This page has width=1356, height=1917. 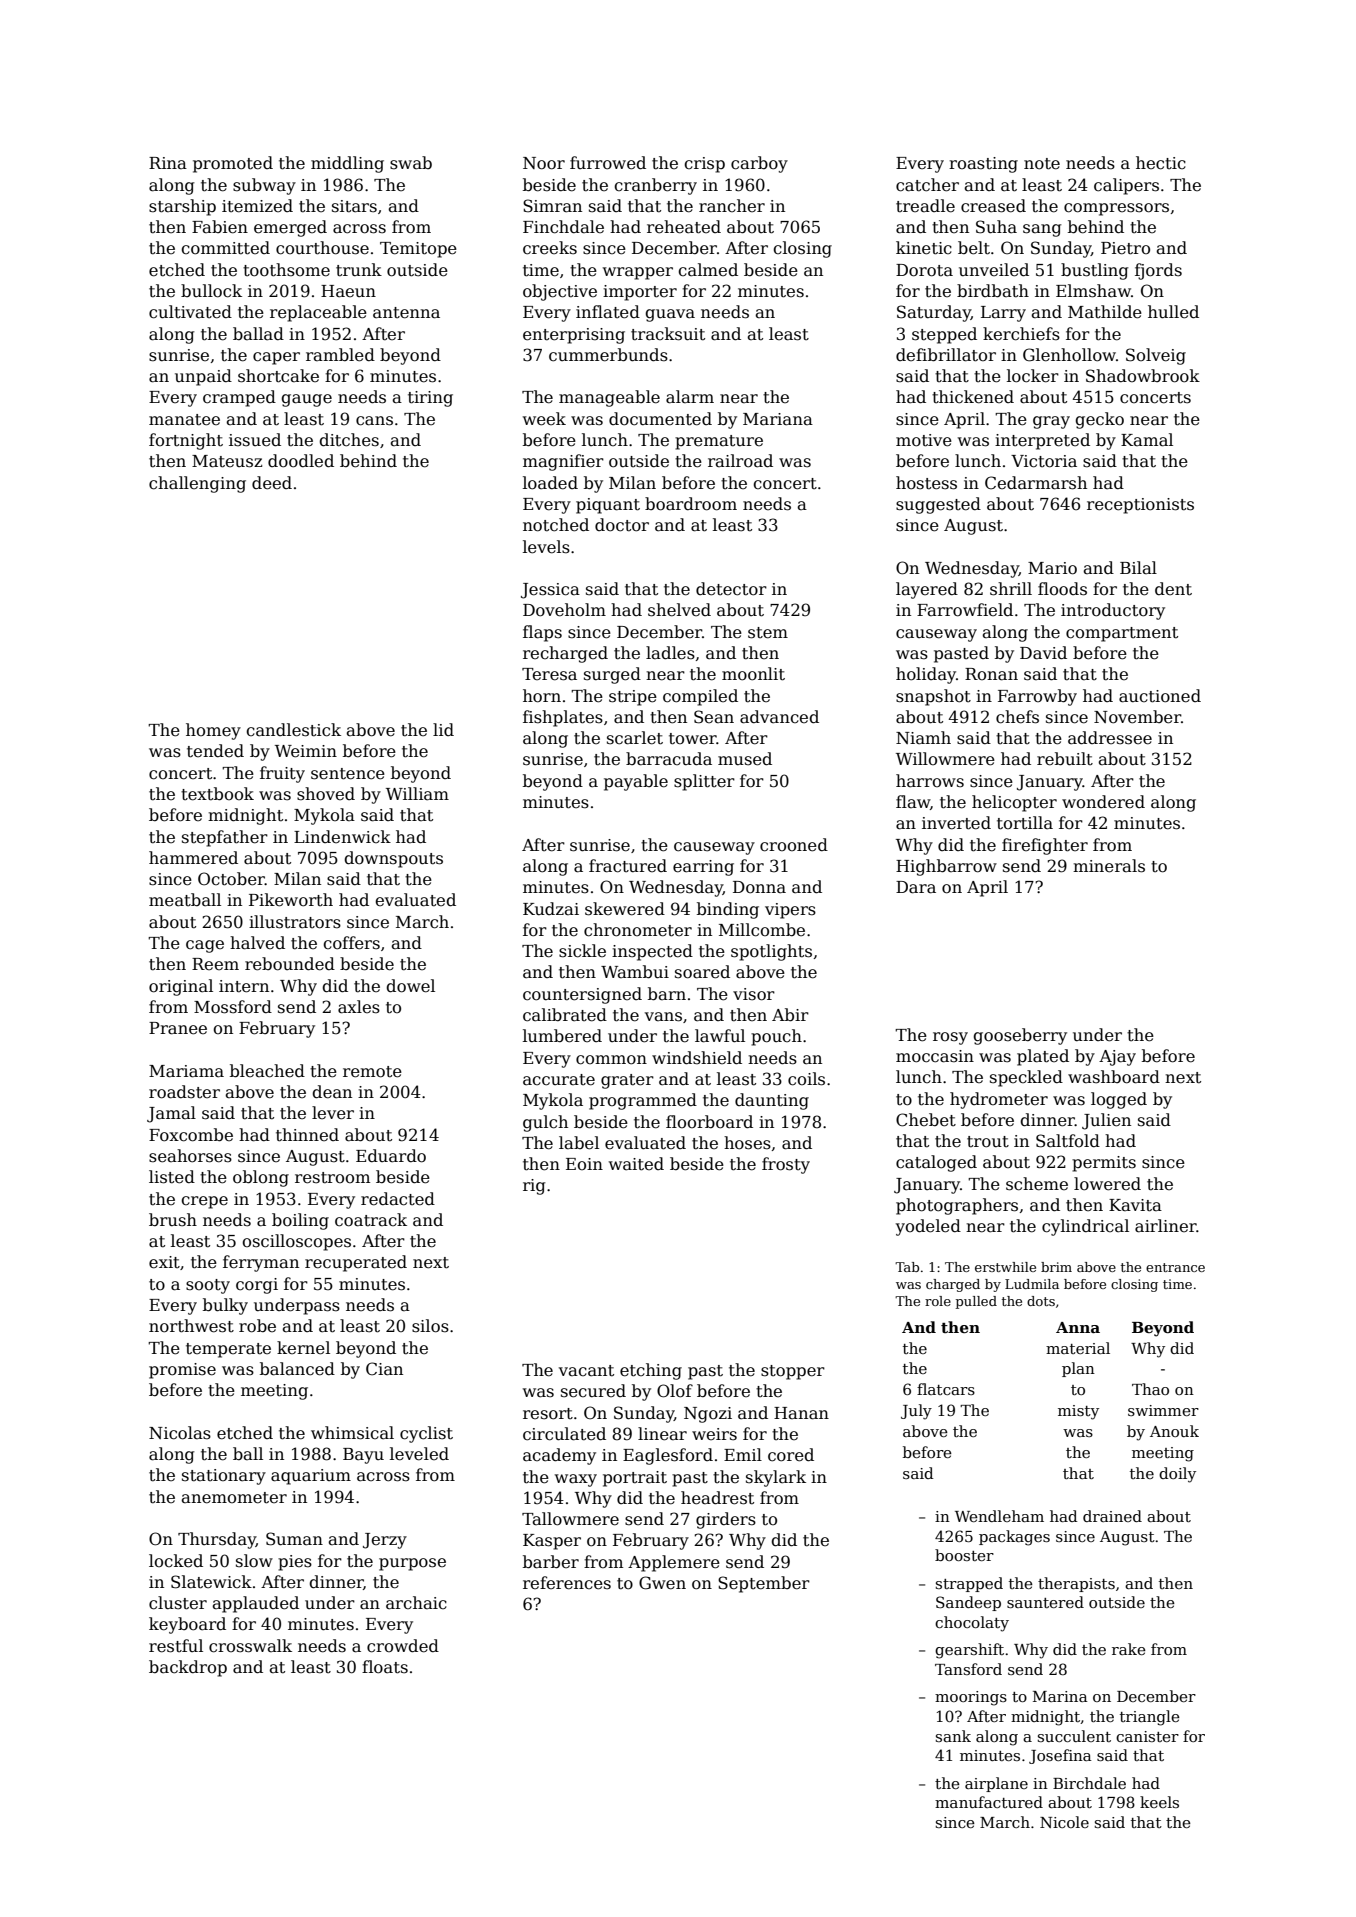 What do you see at coordinates (193, 858) in the page?
I see `hammered` at bounding box center [193, 858].
